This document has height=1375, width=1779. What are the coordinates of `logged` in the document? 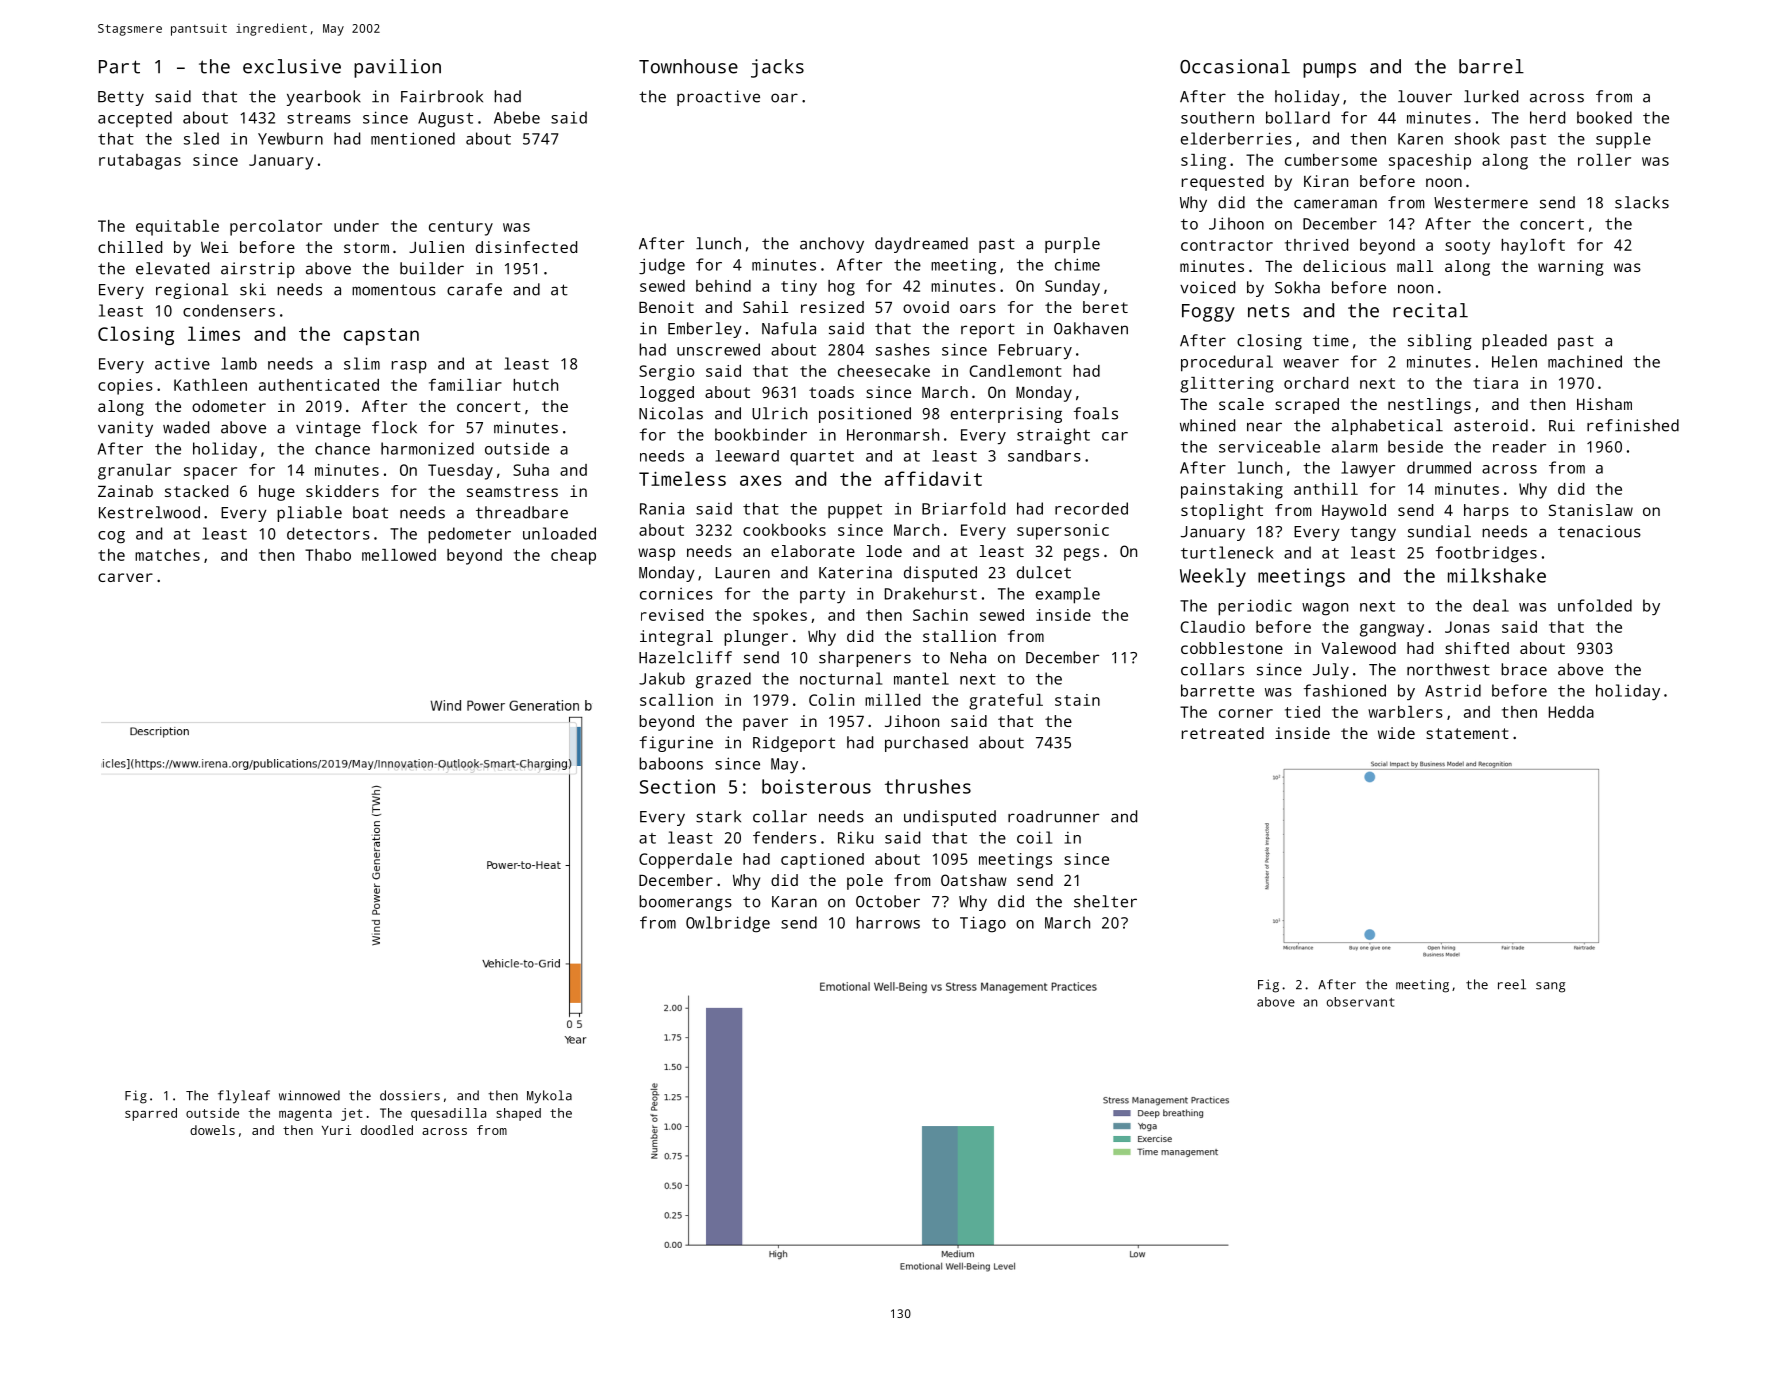 It's located at (667, 394).
